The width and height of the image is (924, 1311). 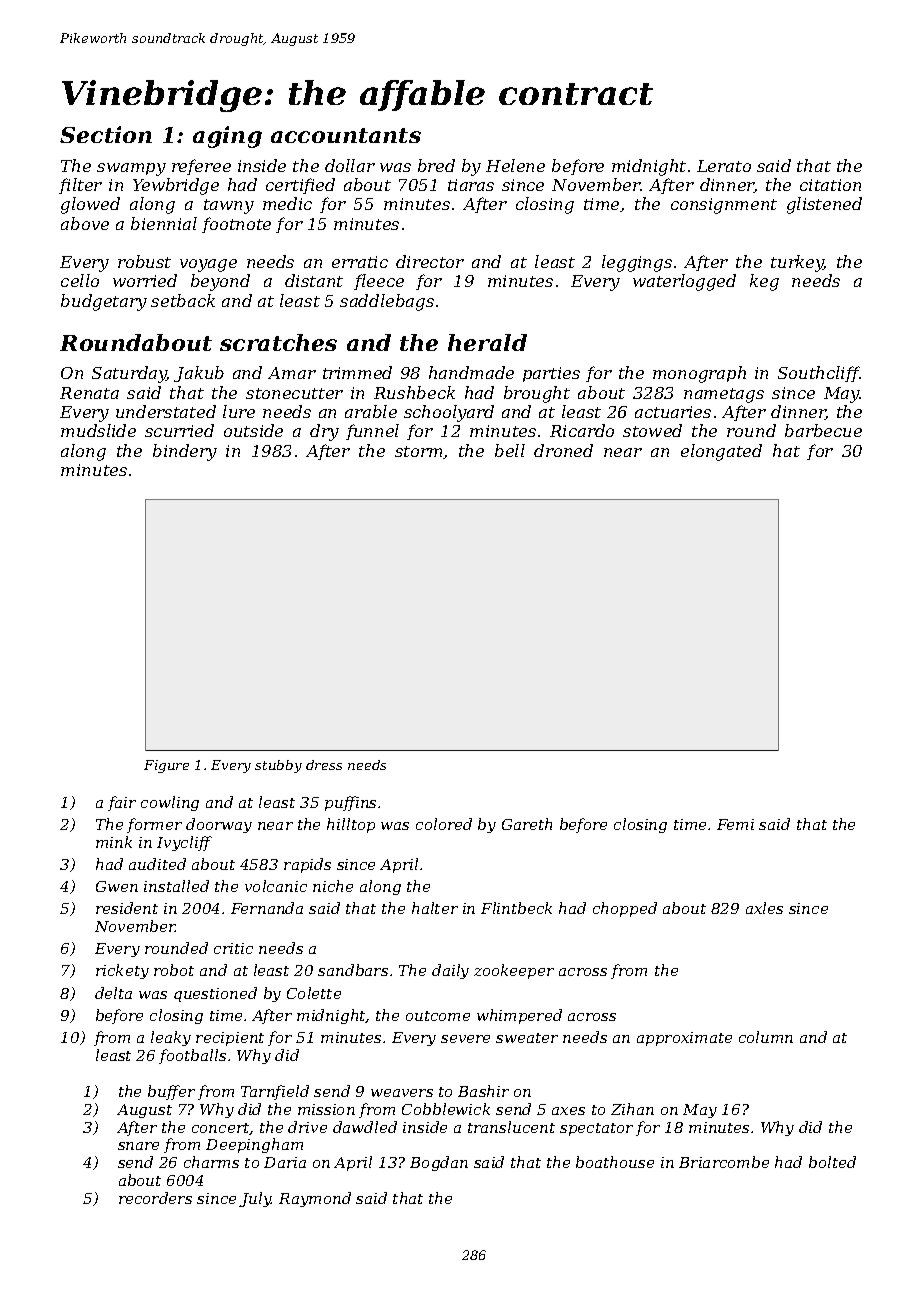 I want to click on Section, so click(x=106, y=134).
